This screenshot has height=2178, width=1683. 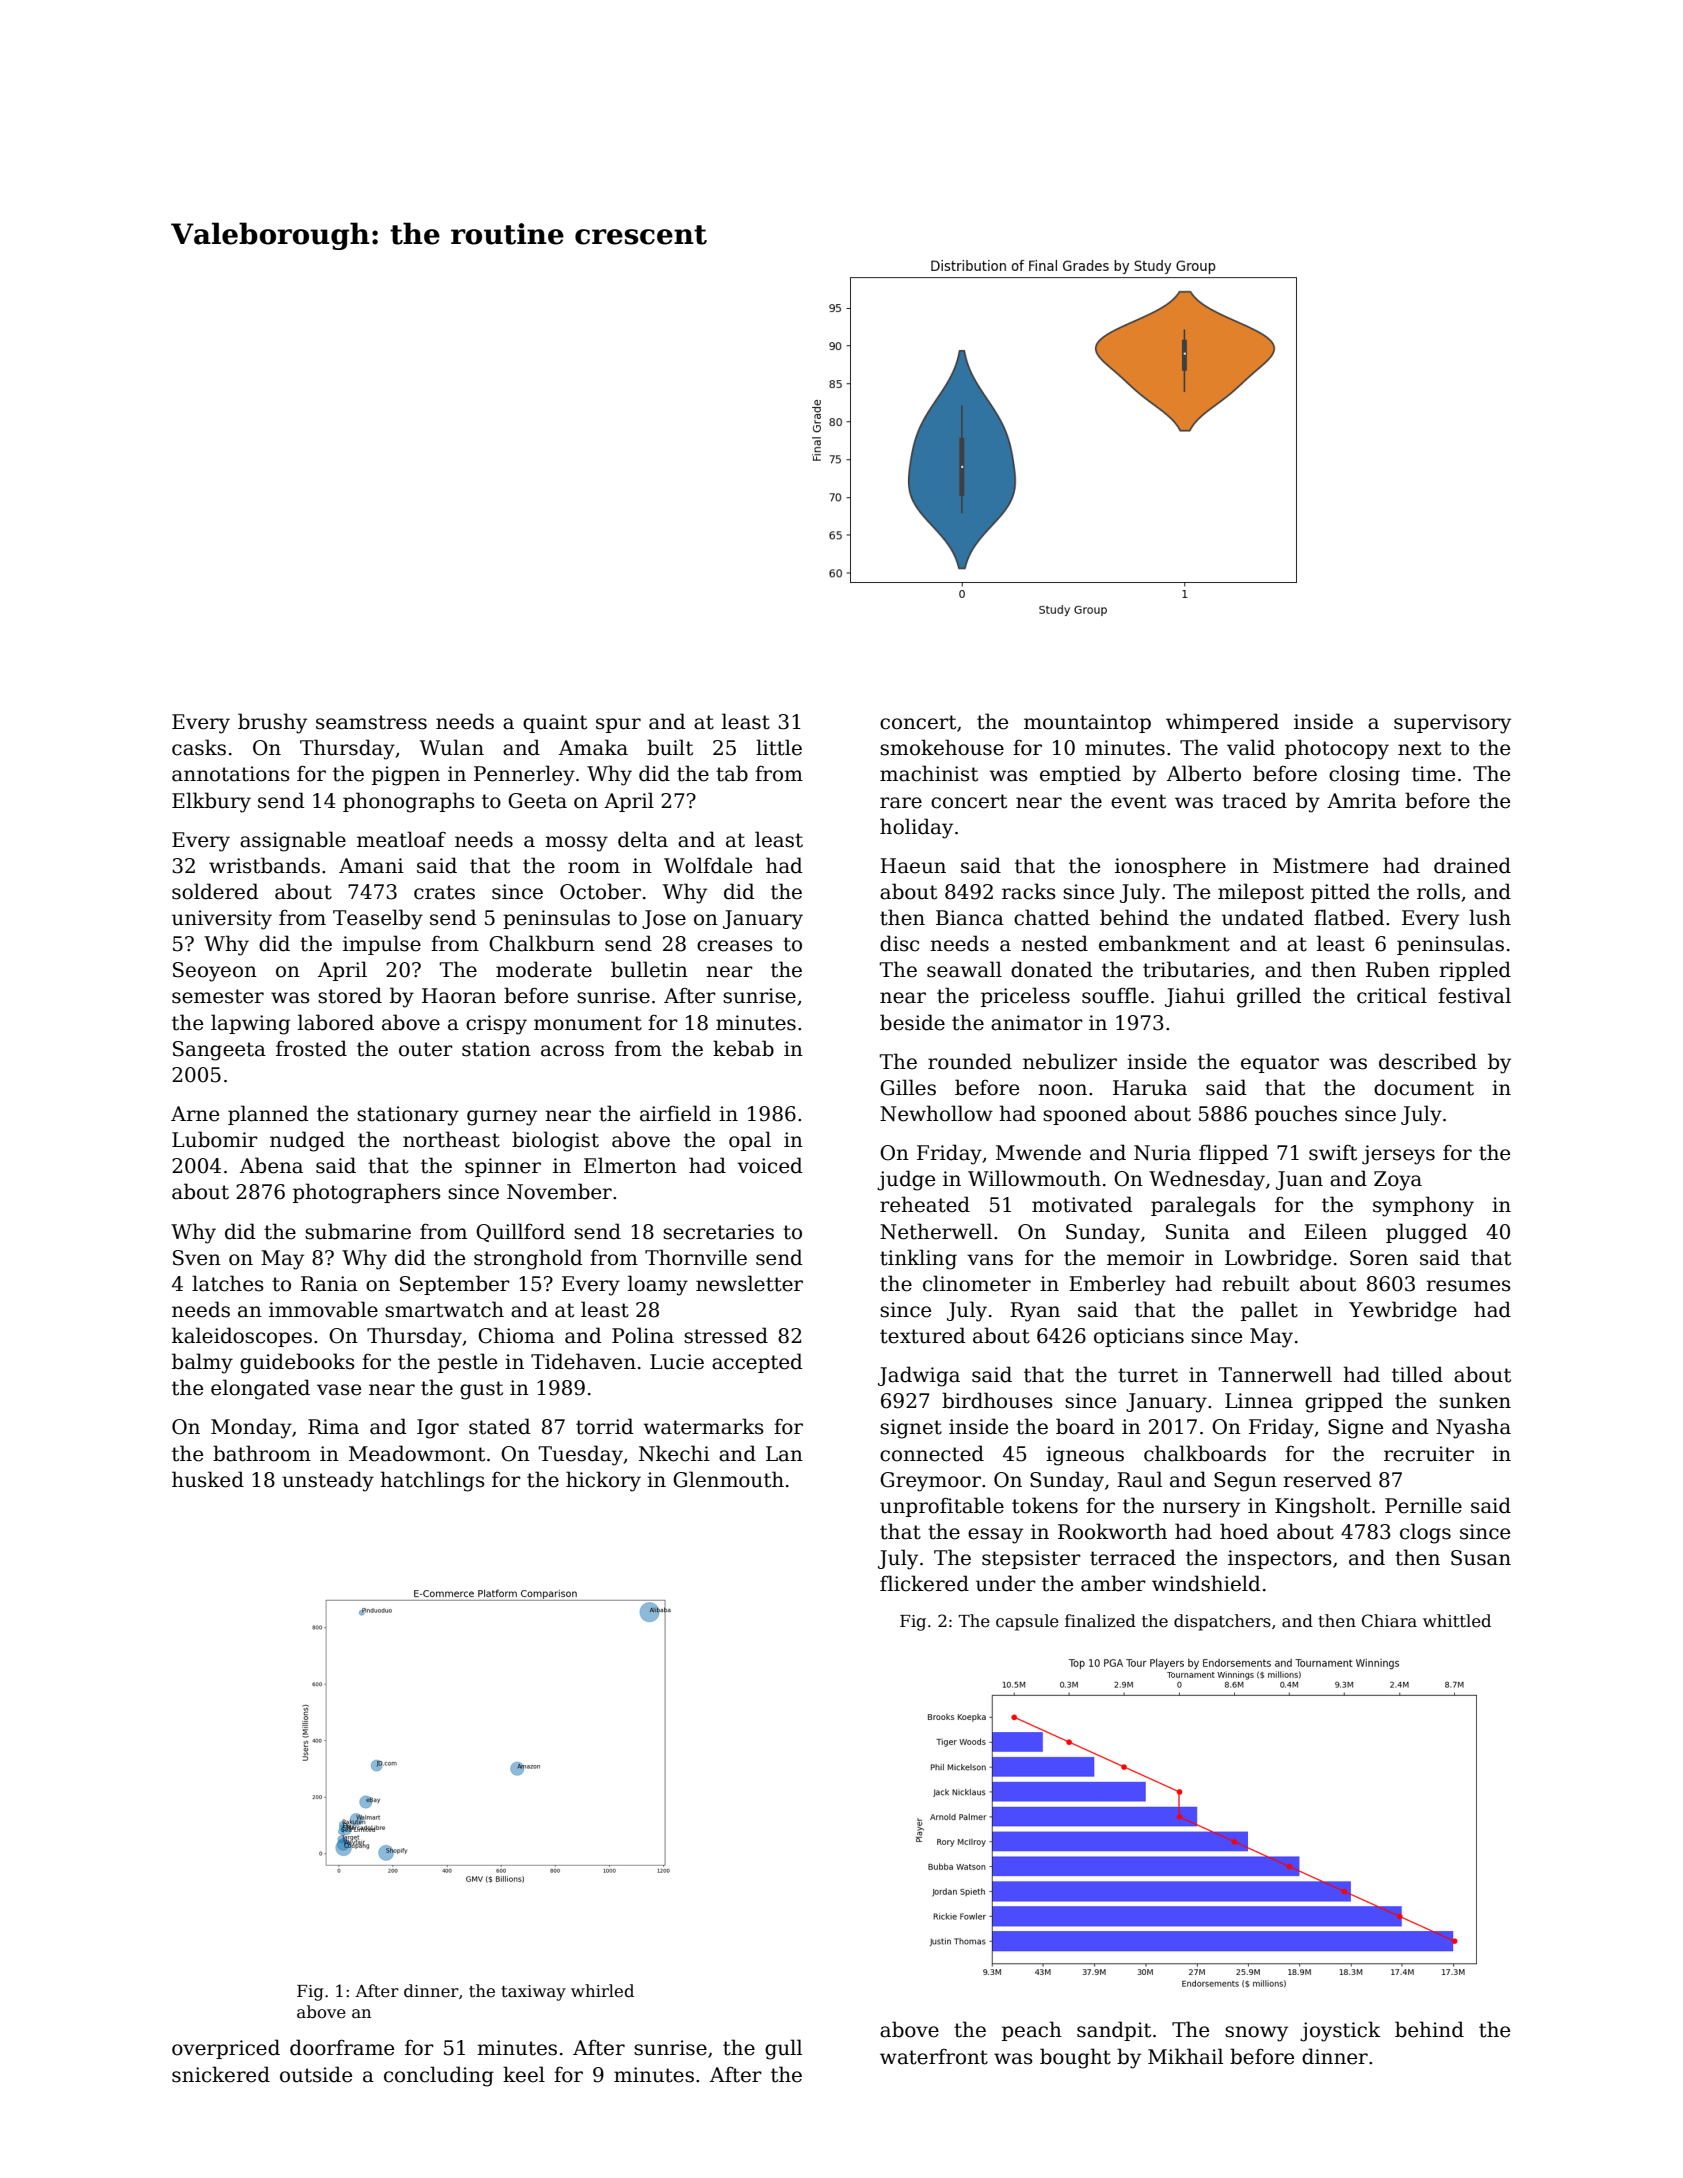 I want to click on Abena, so click(x=271, y=1165).
